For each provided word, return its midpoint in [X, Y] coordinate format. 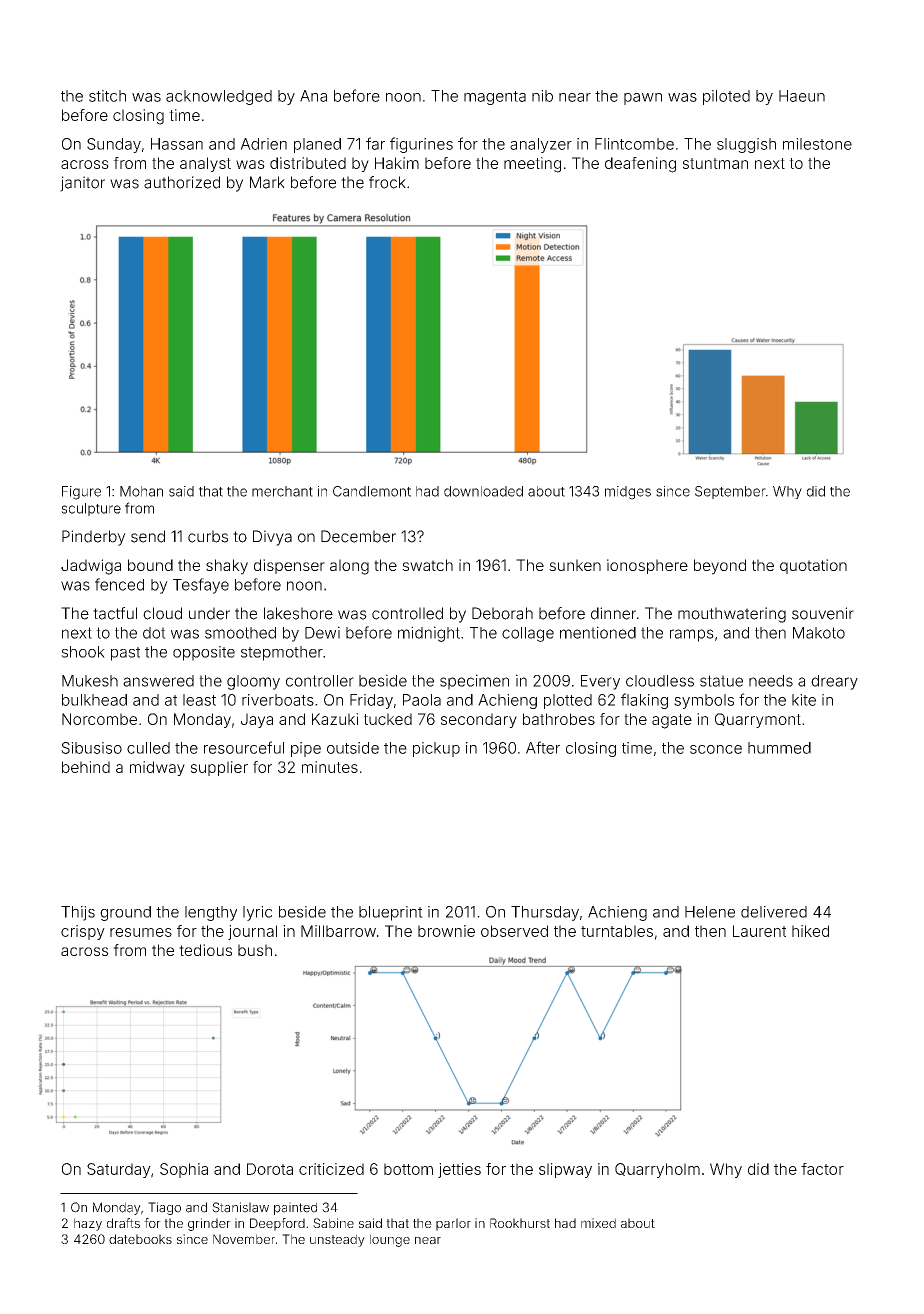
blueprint [391, 913]
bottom [408, 1169]
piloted [726, 97]
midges [628, 493]
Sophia [184, 1170]
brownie [446, 931]
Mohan [141, 491]
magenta [495, 98]
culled [148, 748]
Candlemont [372, 491]
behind [86, 767]
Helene [710, 912]
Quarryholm [657, 1170]
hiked [810, 931]
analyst [205, 164]
